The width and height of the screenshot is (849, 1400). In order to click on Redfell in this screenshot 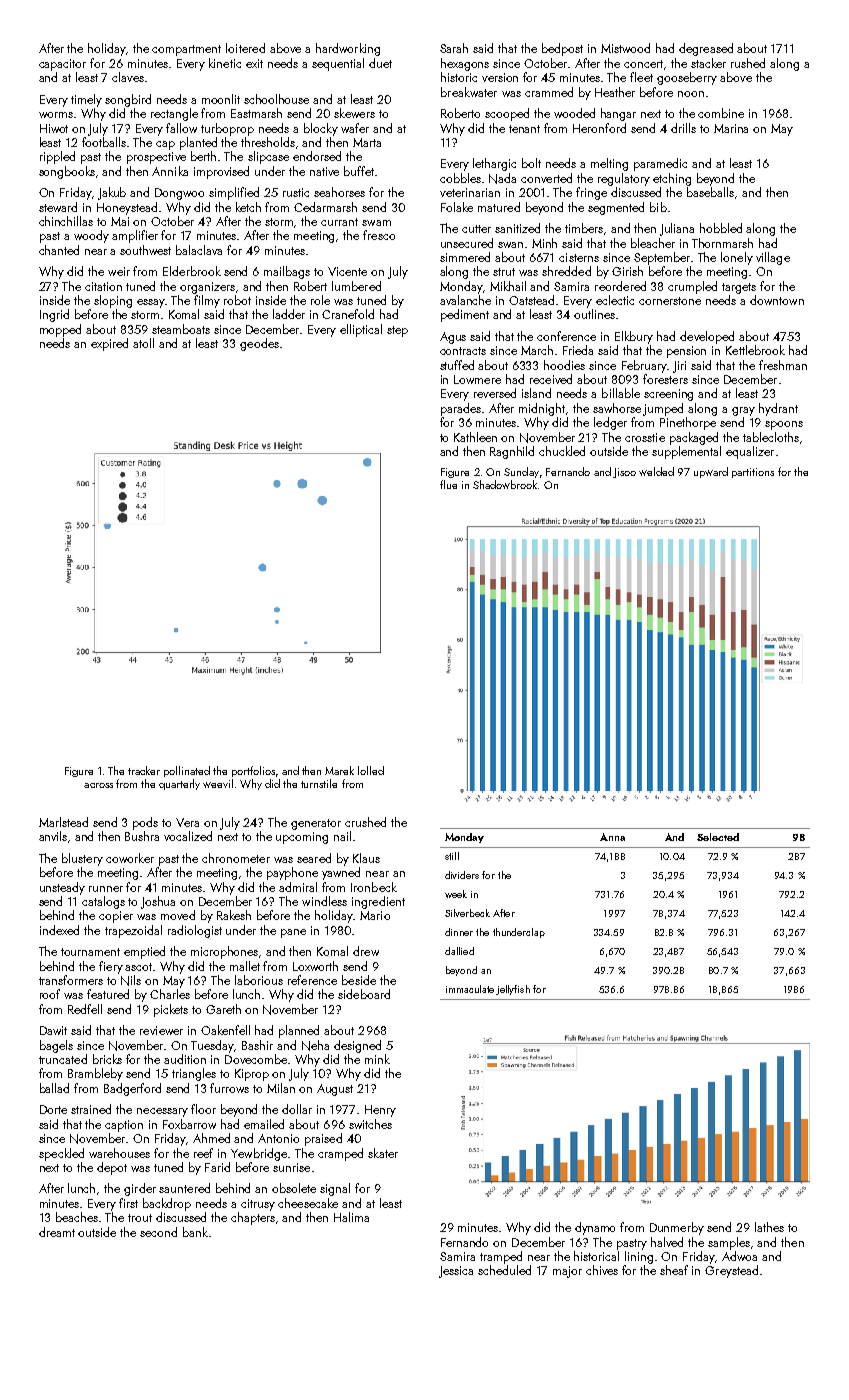, I will do `click(85, 1009)`.
